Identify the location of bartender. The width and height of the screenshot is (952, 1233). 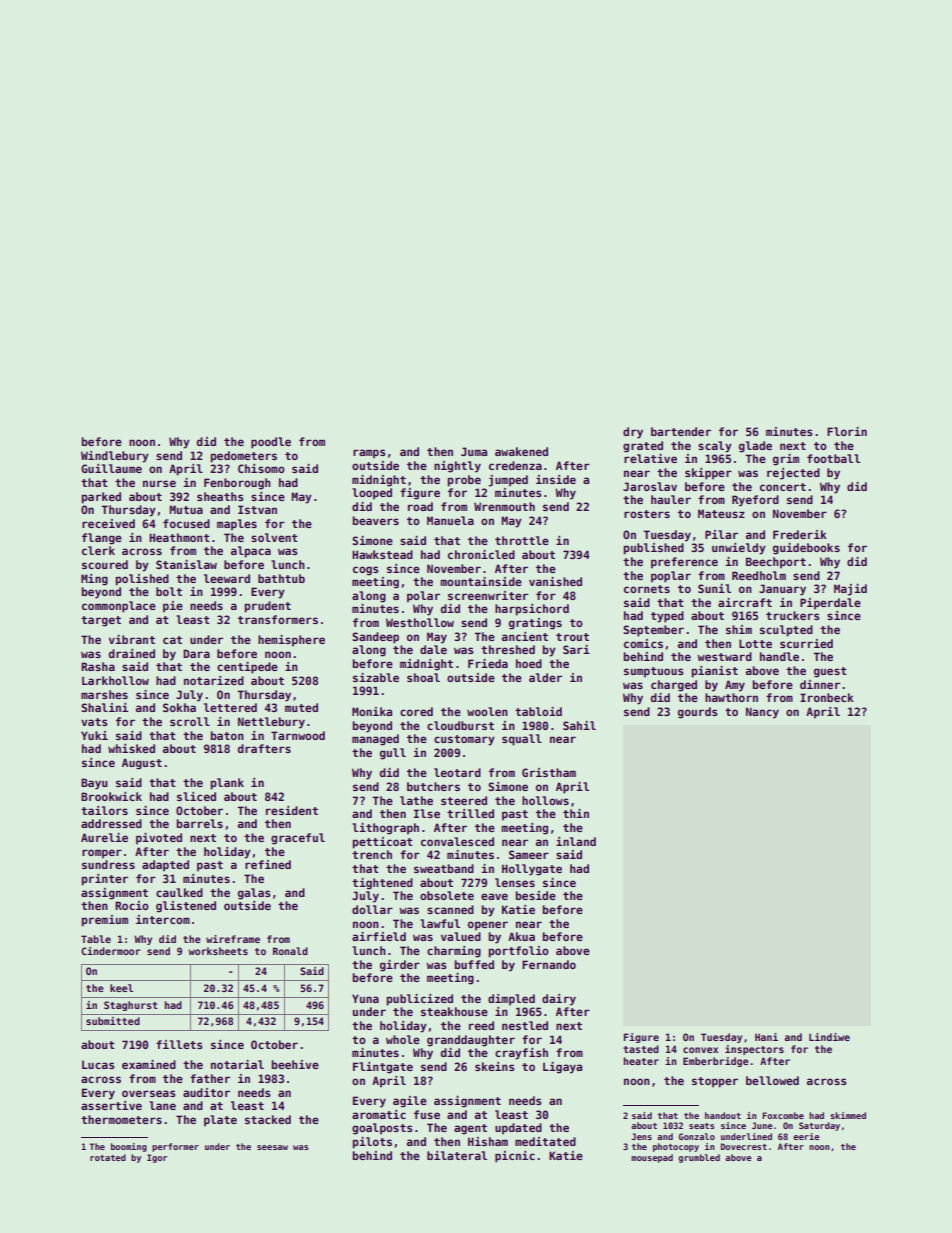
(681, 431).
